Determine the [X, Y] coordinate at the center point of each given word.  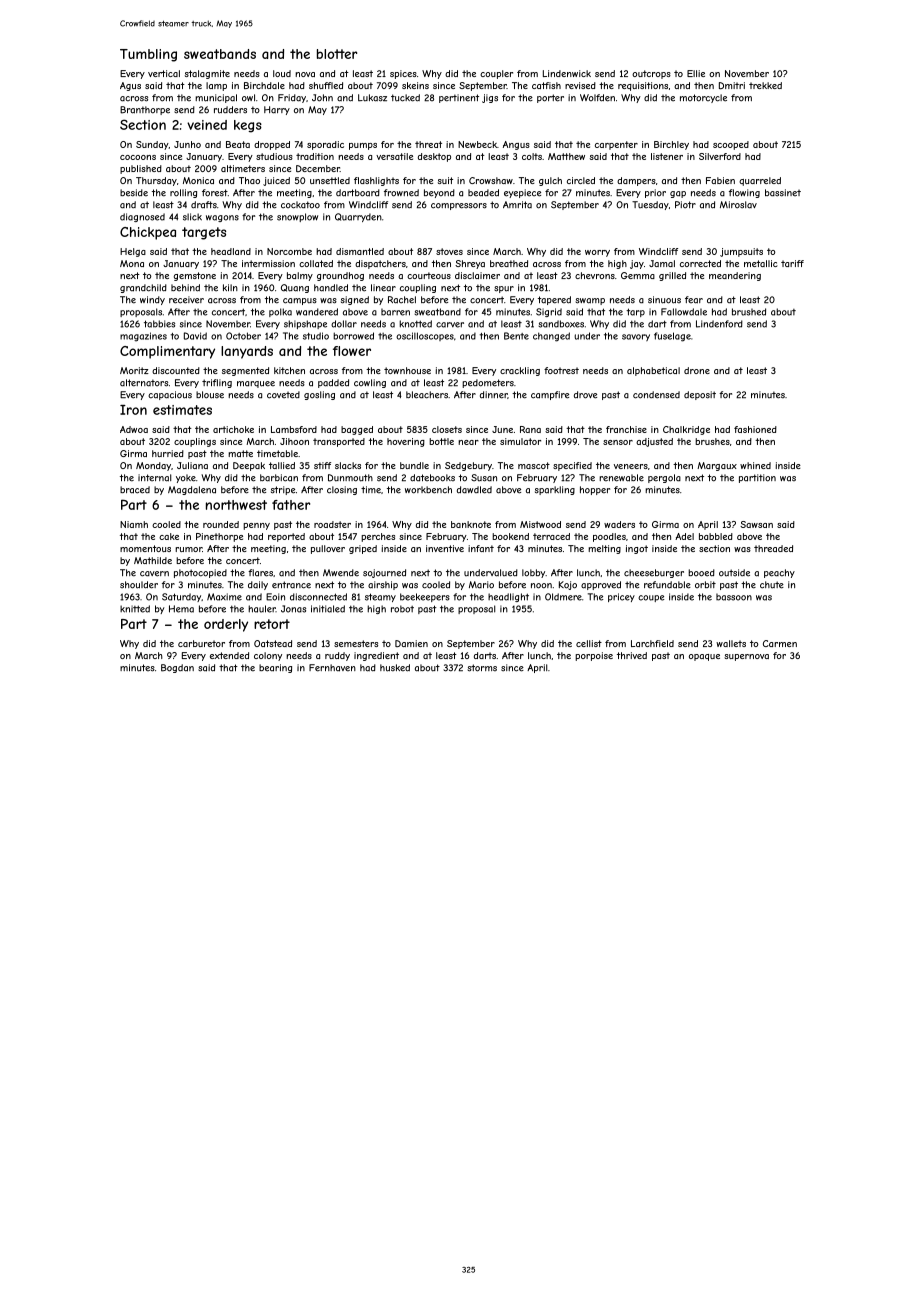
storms [482, 668]
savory [636, 337]
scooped [731, 145]
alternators [144, 383]
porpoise [594, 656]
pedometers [488, 383]
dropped [272, 145]
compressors [459, 206]
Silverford [720, 156]
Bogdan [177, 668]
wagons [222, 218]
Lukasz [372, 98]
